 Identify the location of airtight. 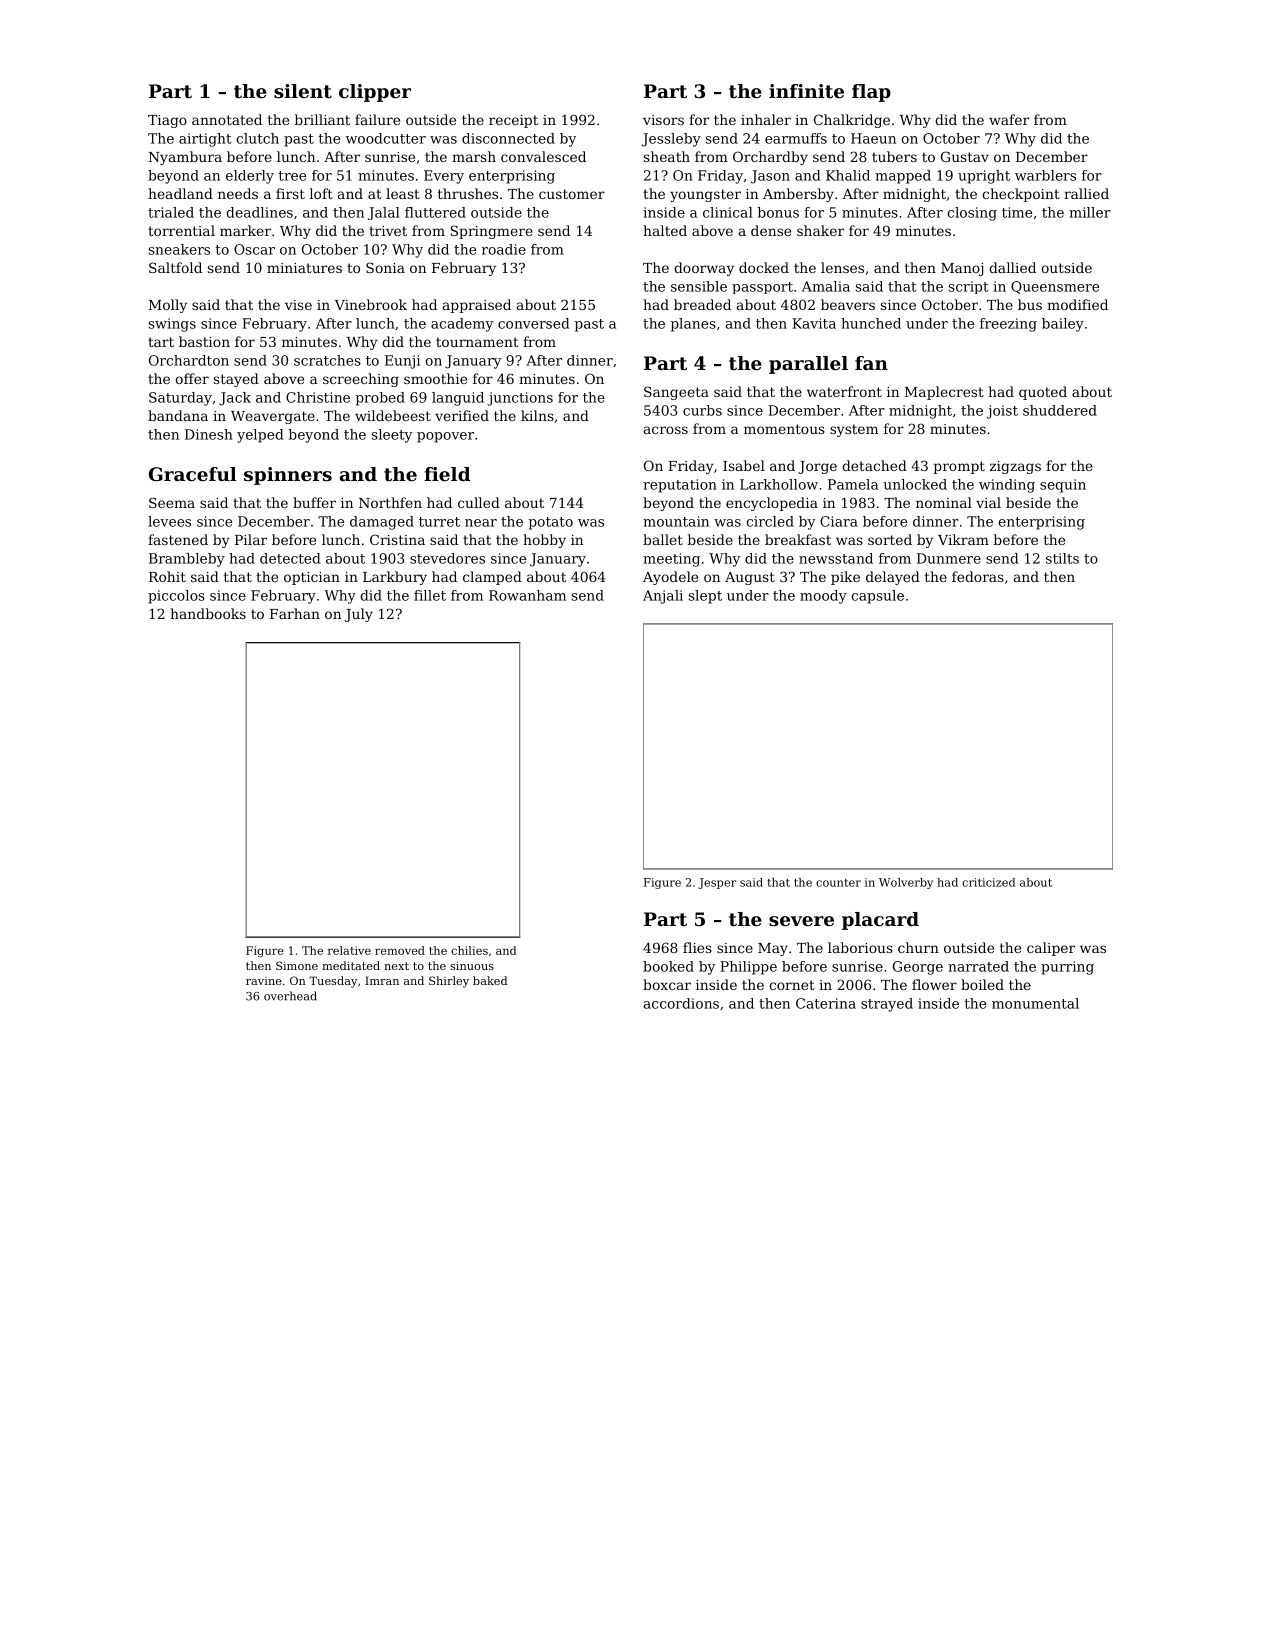
(205, 140).
